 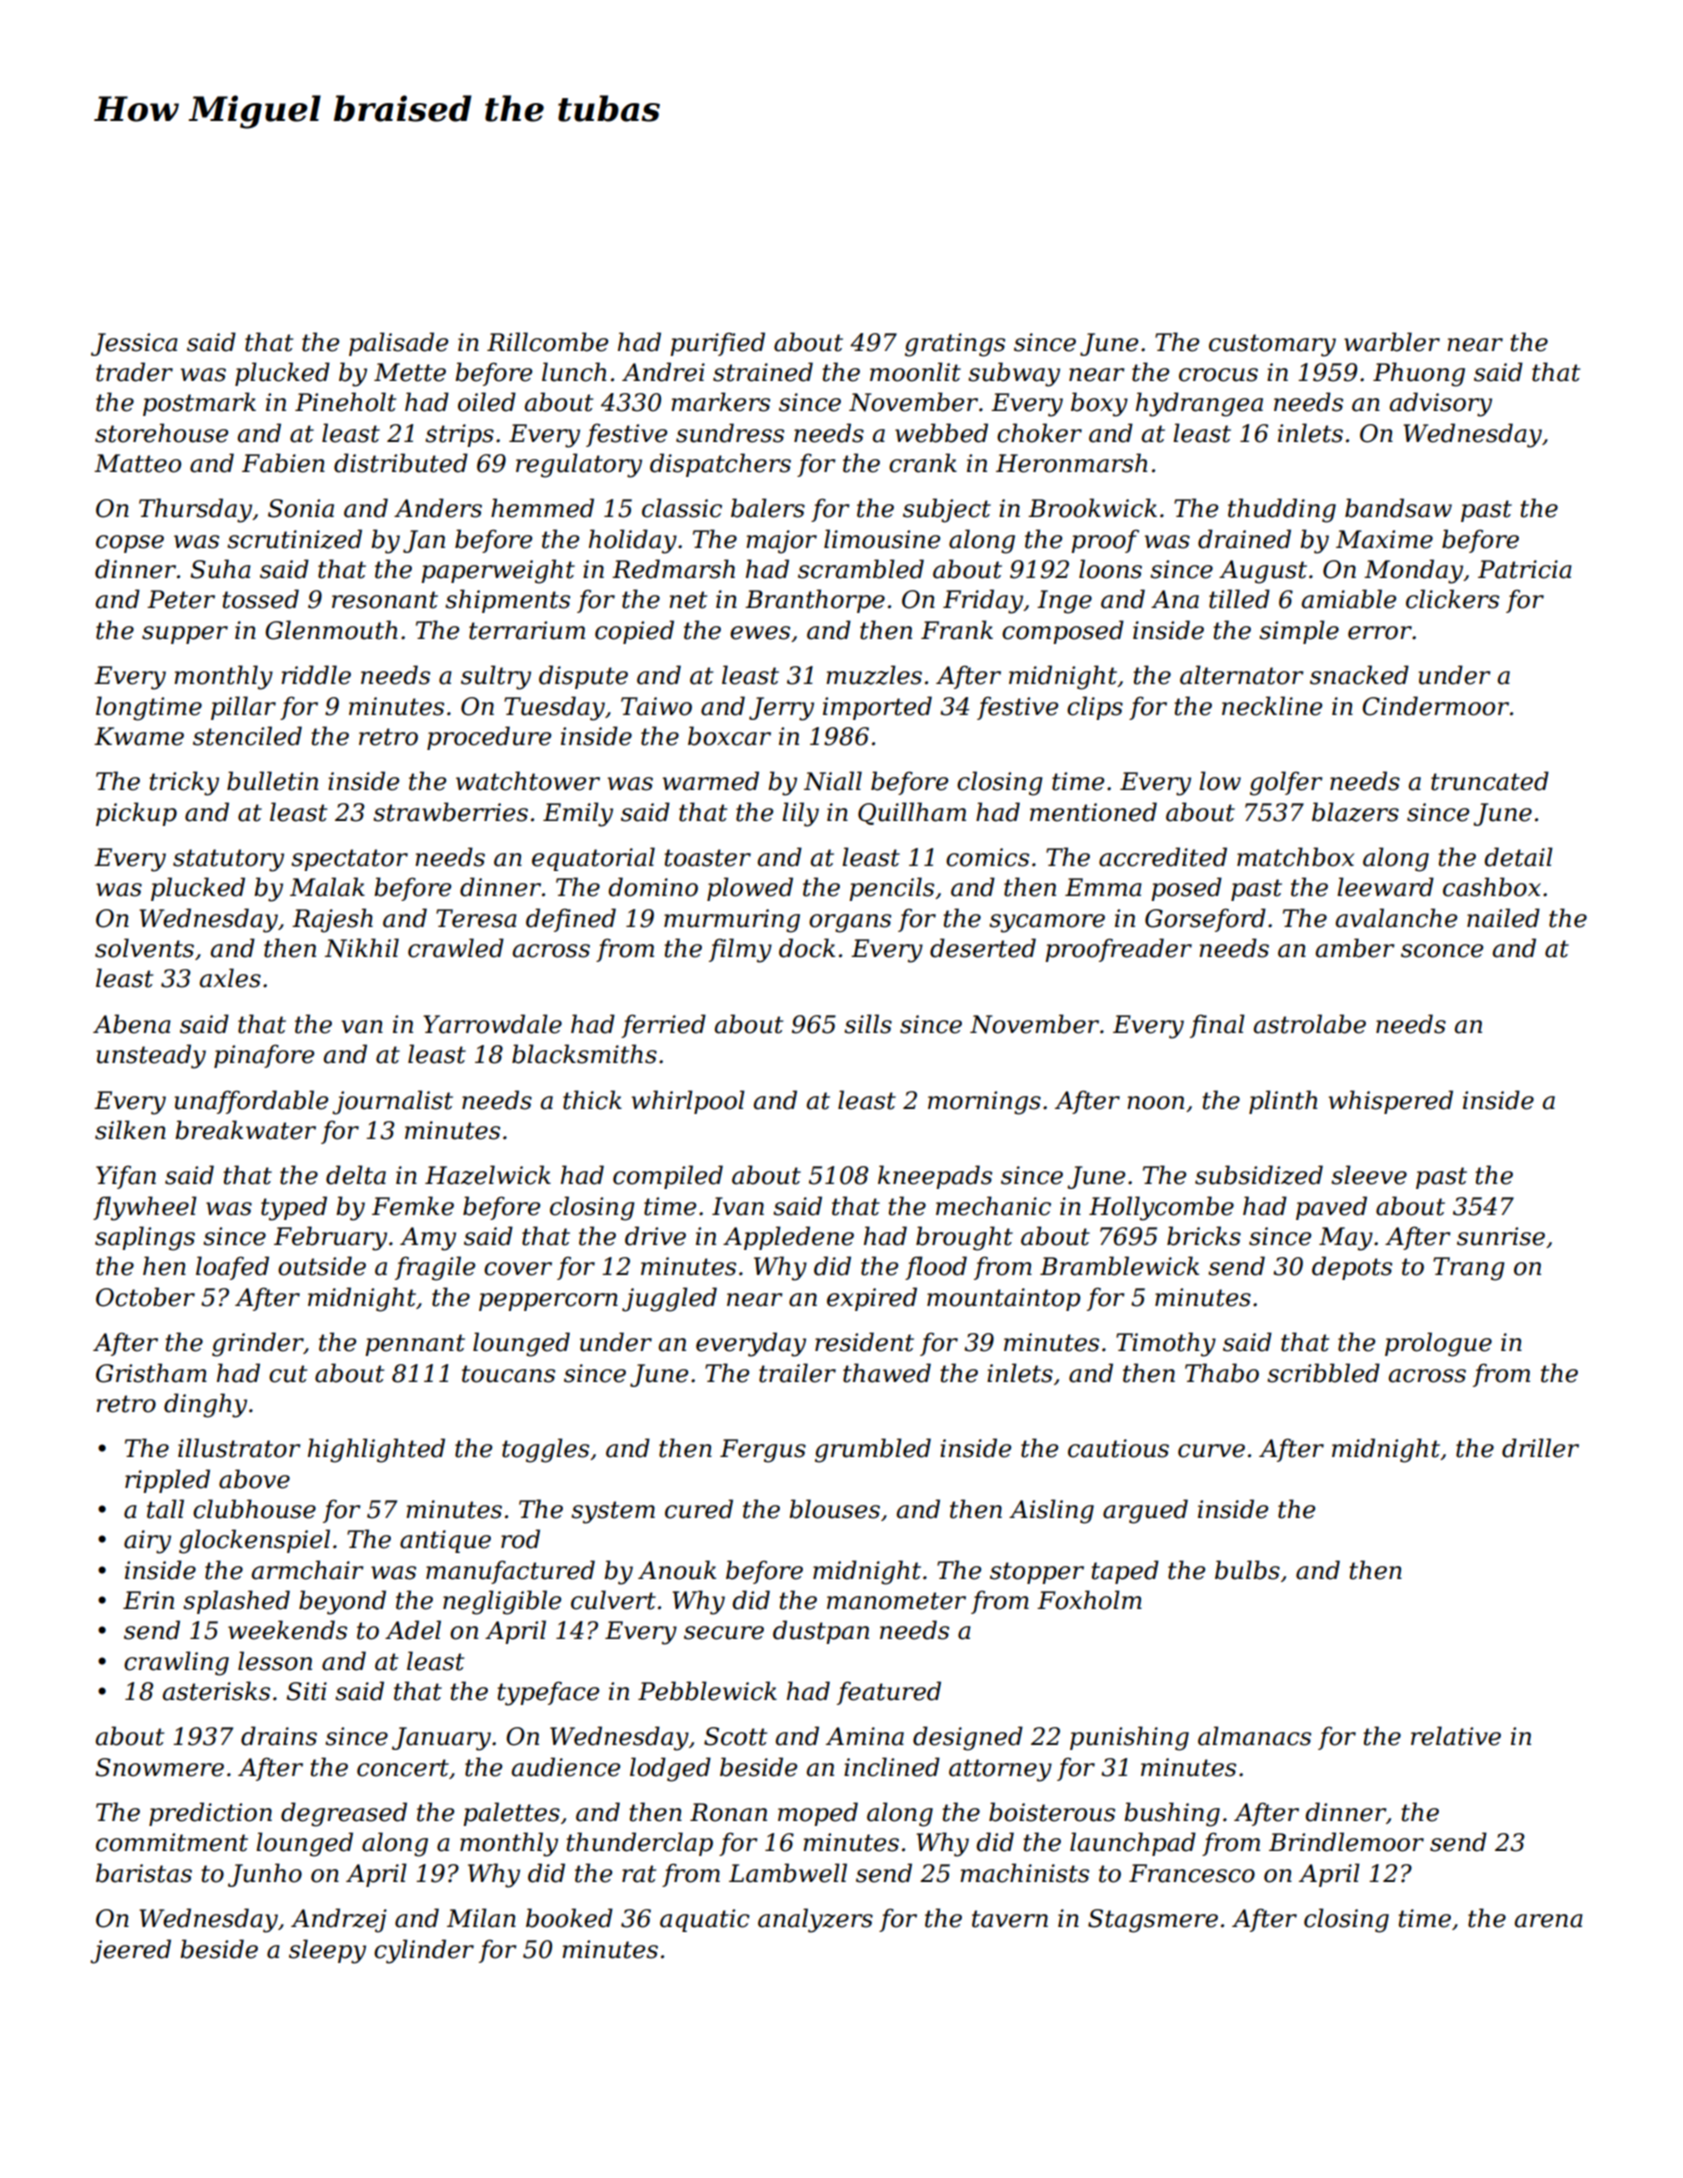 I want to click on driller, so click(x=1540, y=1448).
